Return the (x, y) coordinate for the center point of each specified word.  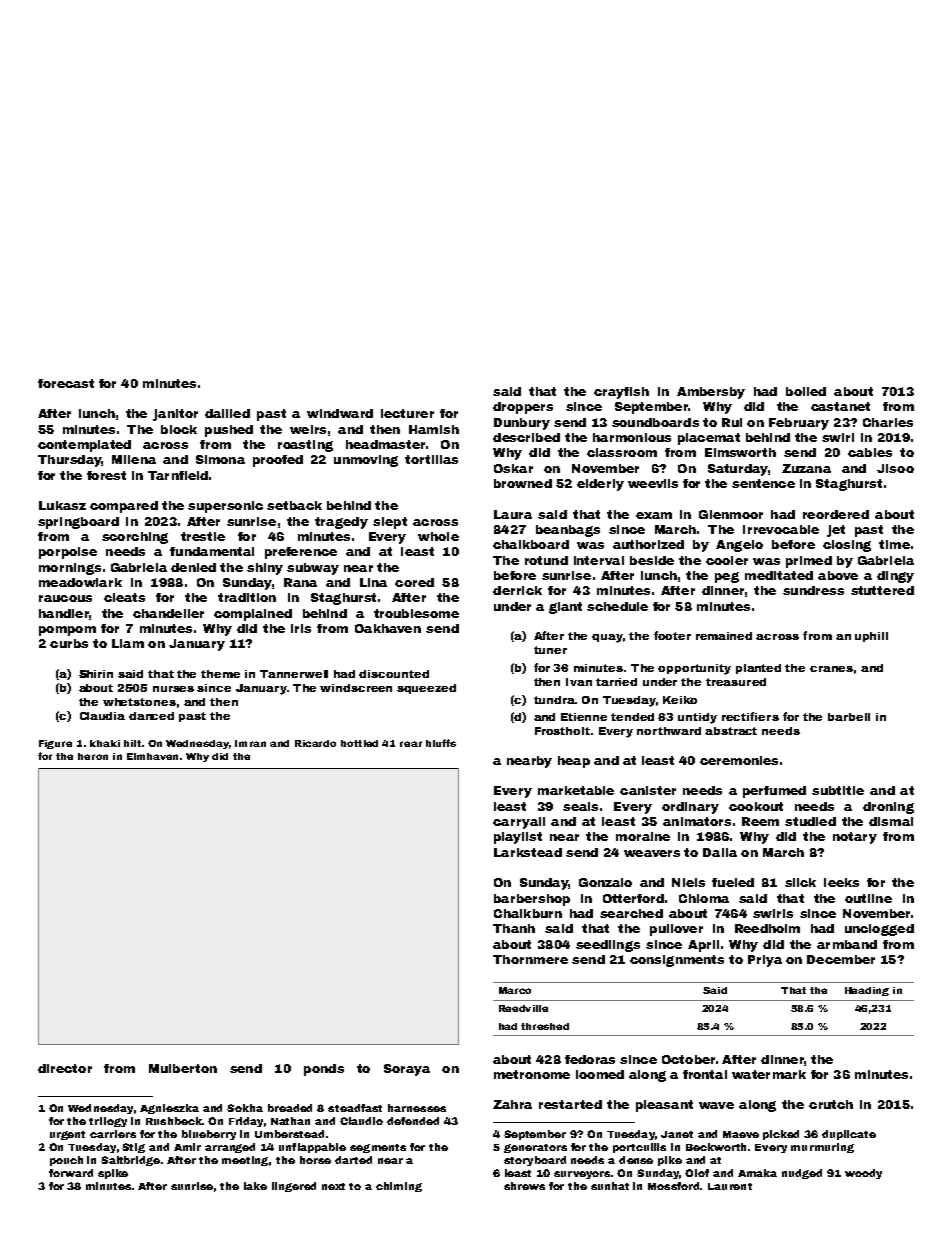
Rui (732, 422)
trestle (203, 536)
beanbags (568, 531)
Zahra (512, 1104)
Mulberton (183, 1068)
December (841, 959)
